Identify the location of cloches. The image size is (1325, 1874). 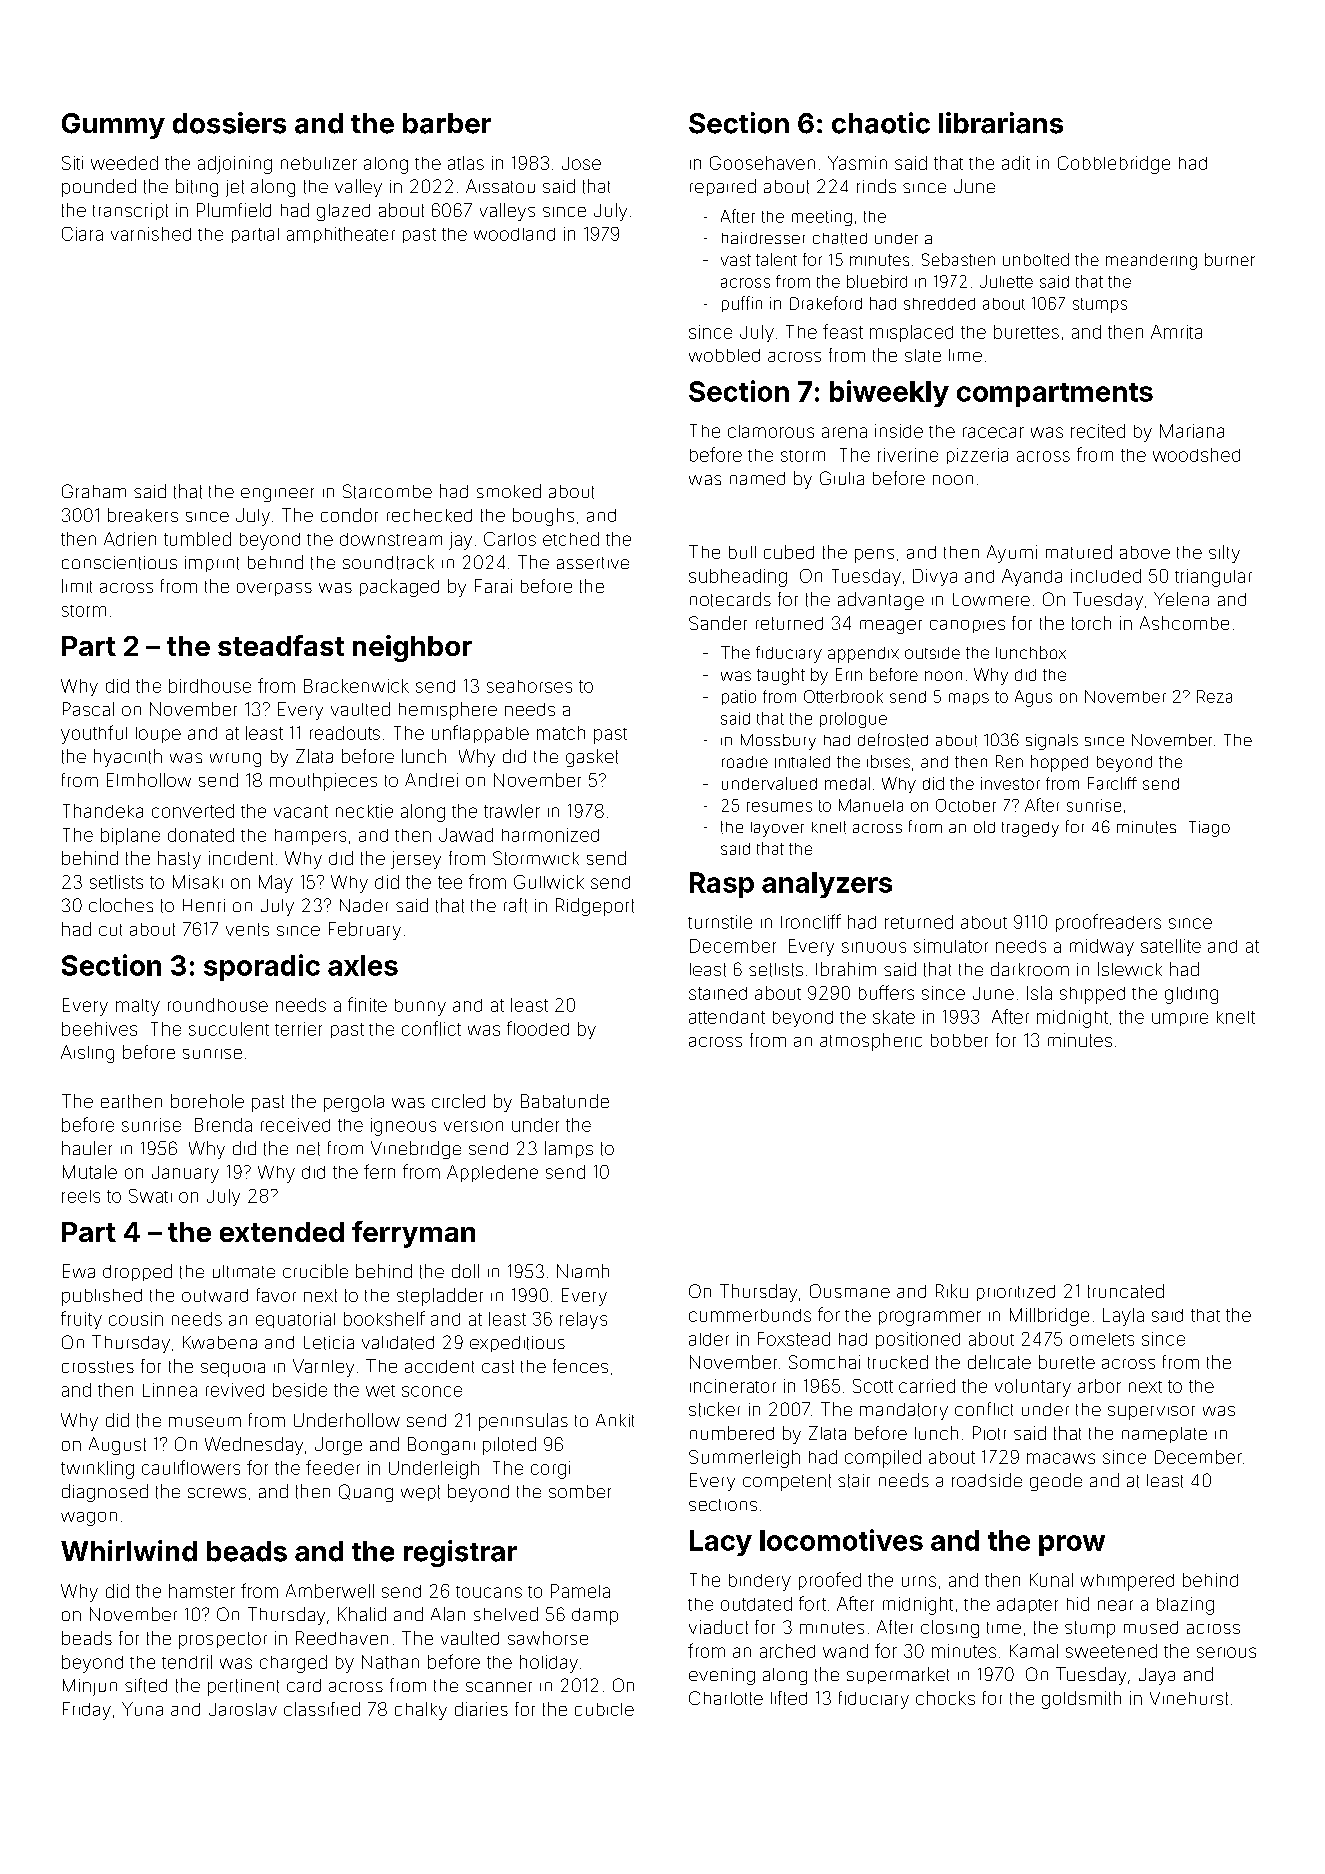
(121, 905).
